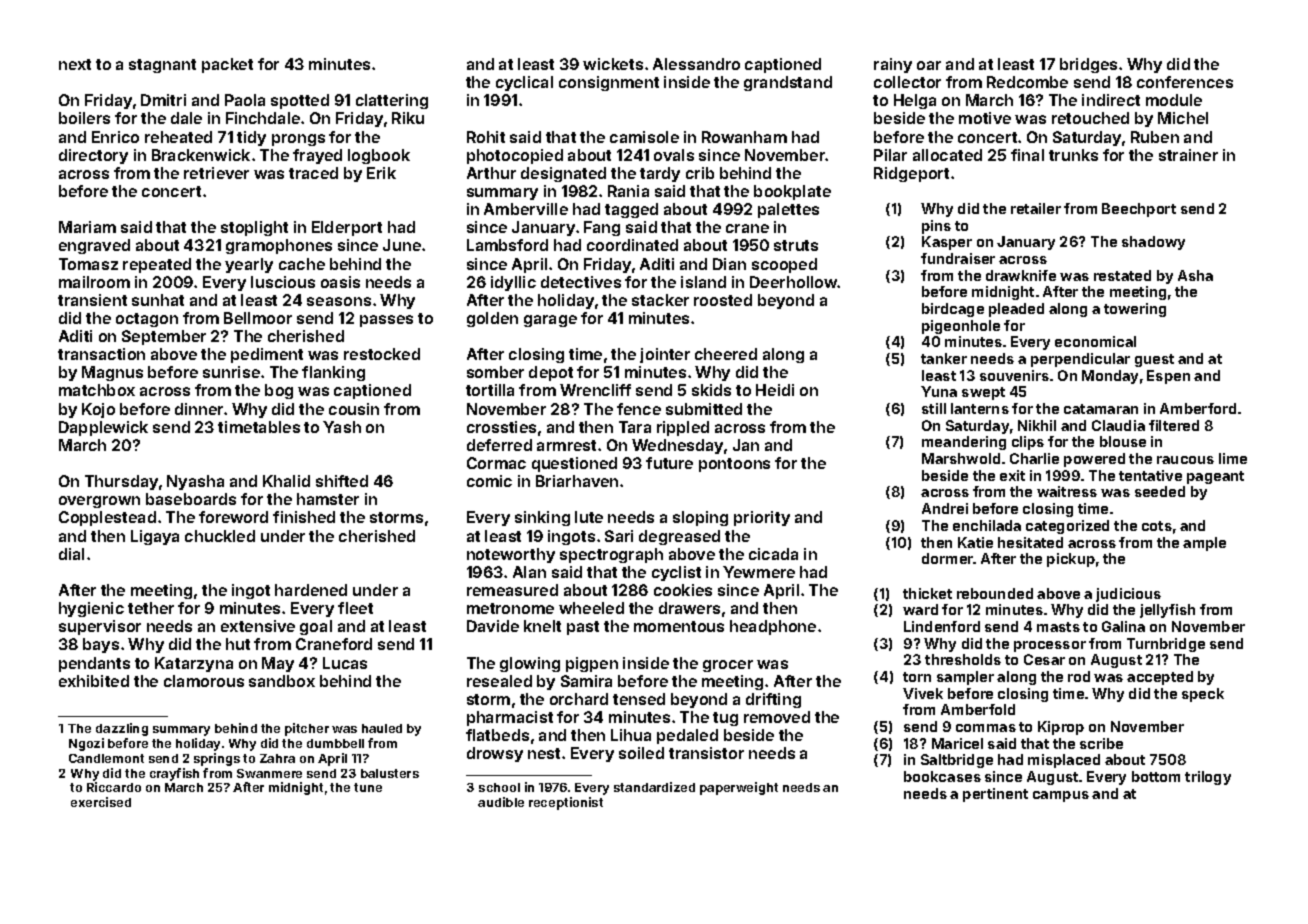 This page has height=924, width=1308. Describe the element at coordinates (613, 64) in the page. I see `wickets` at that location.
